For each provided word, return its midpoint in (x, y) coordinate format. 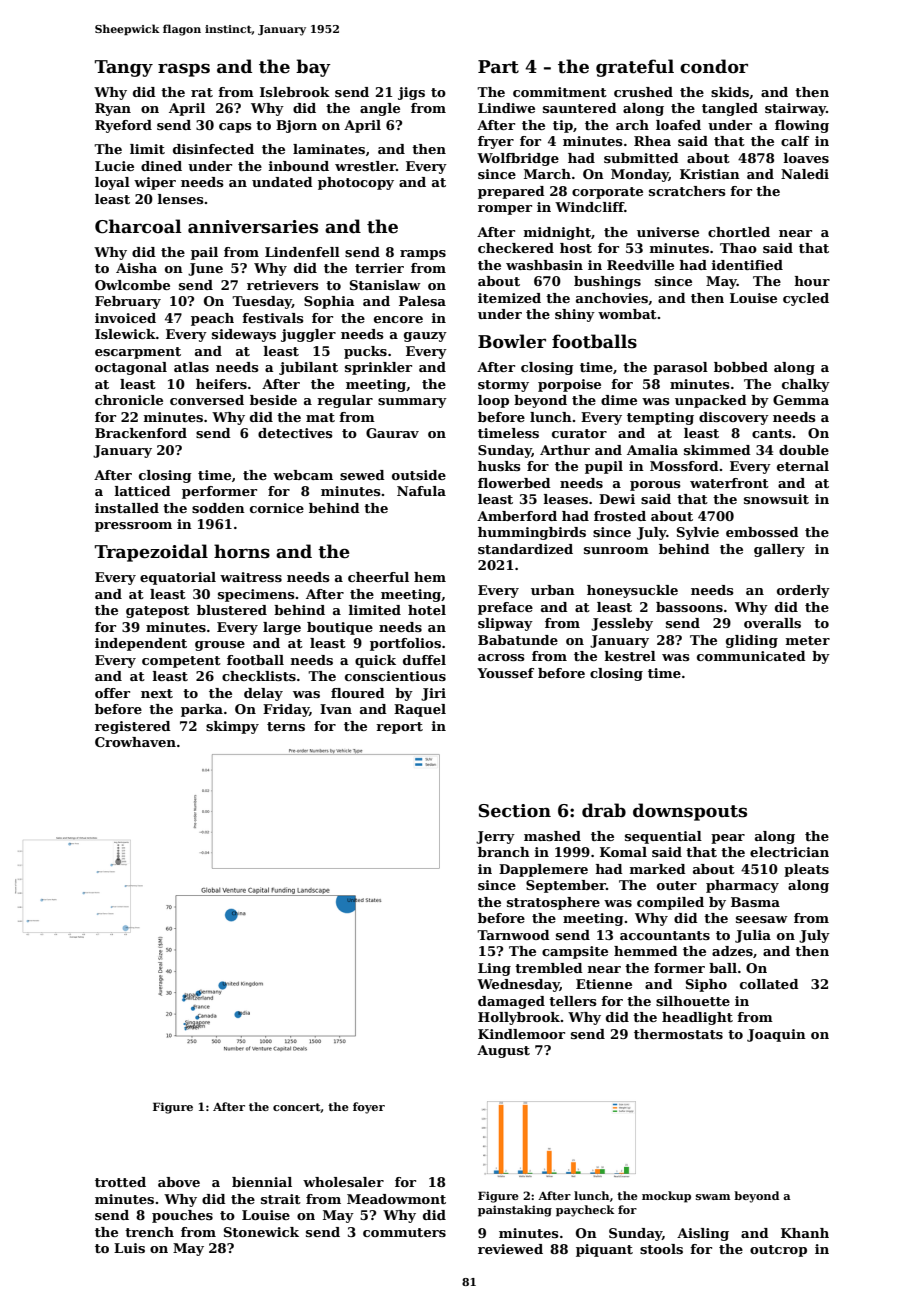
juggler (308, 335)
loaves (806, 158)
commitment (560, 92)
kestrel (630, 656)
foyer (369, 1108)
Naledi (805, 174)
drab (604, 810)
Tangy (124, 68)
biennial (262, 1182)
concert (297, 1108)
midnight (557, 233)
